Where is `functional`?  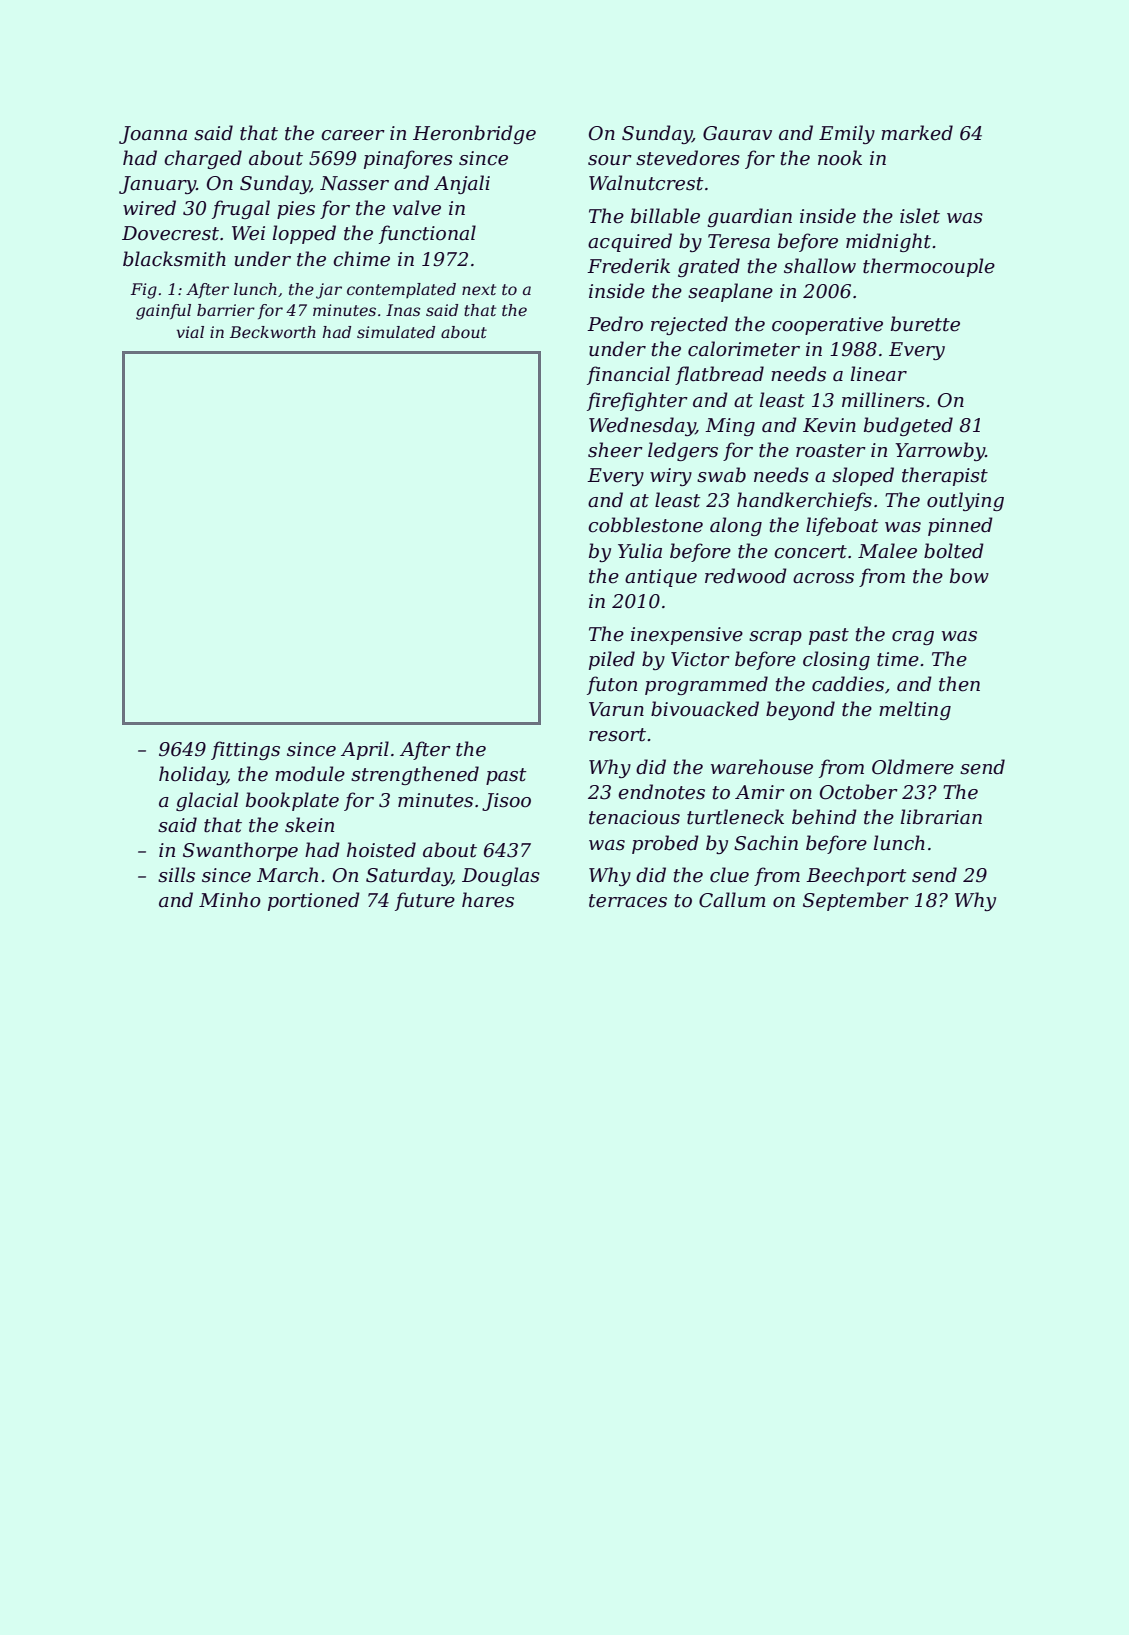 functional is located at coordinates (427, 234).
